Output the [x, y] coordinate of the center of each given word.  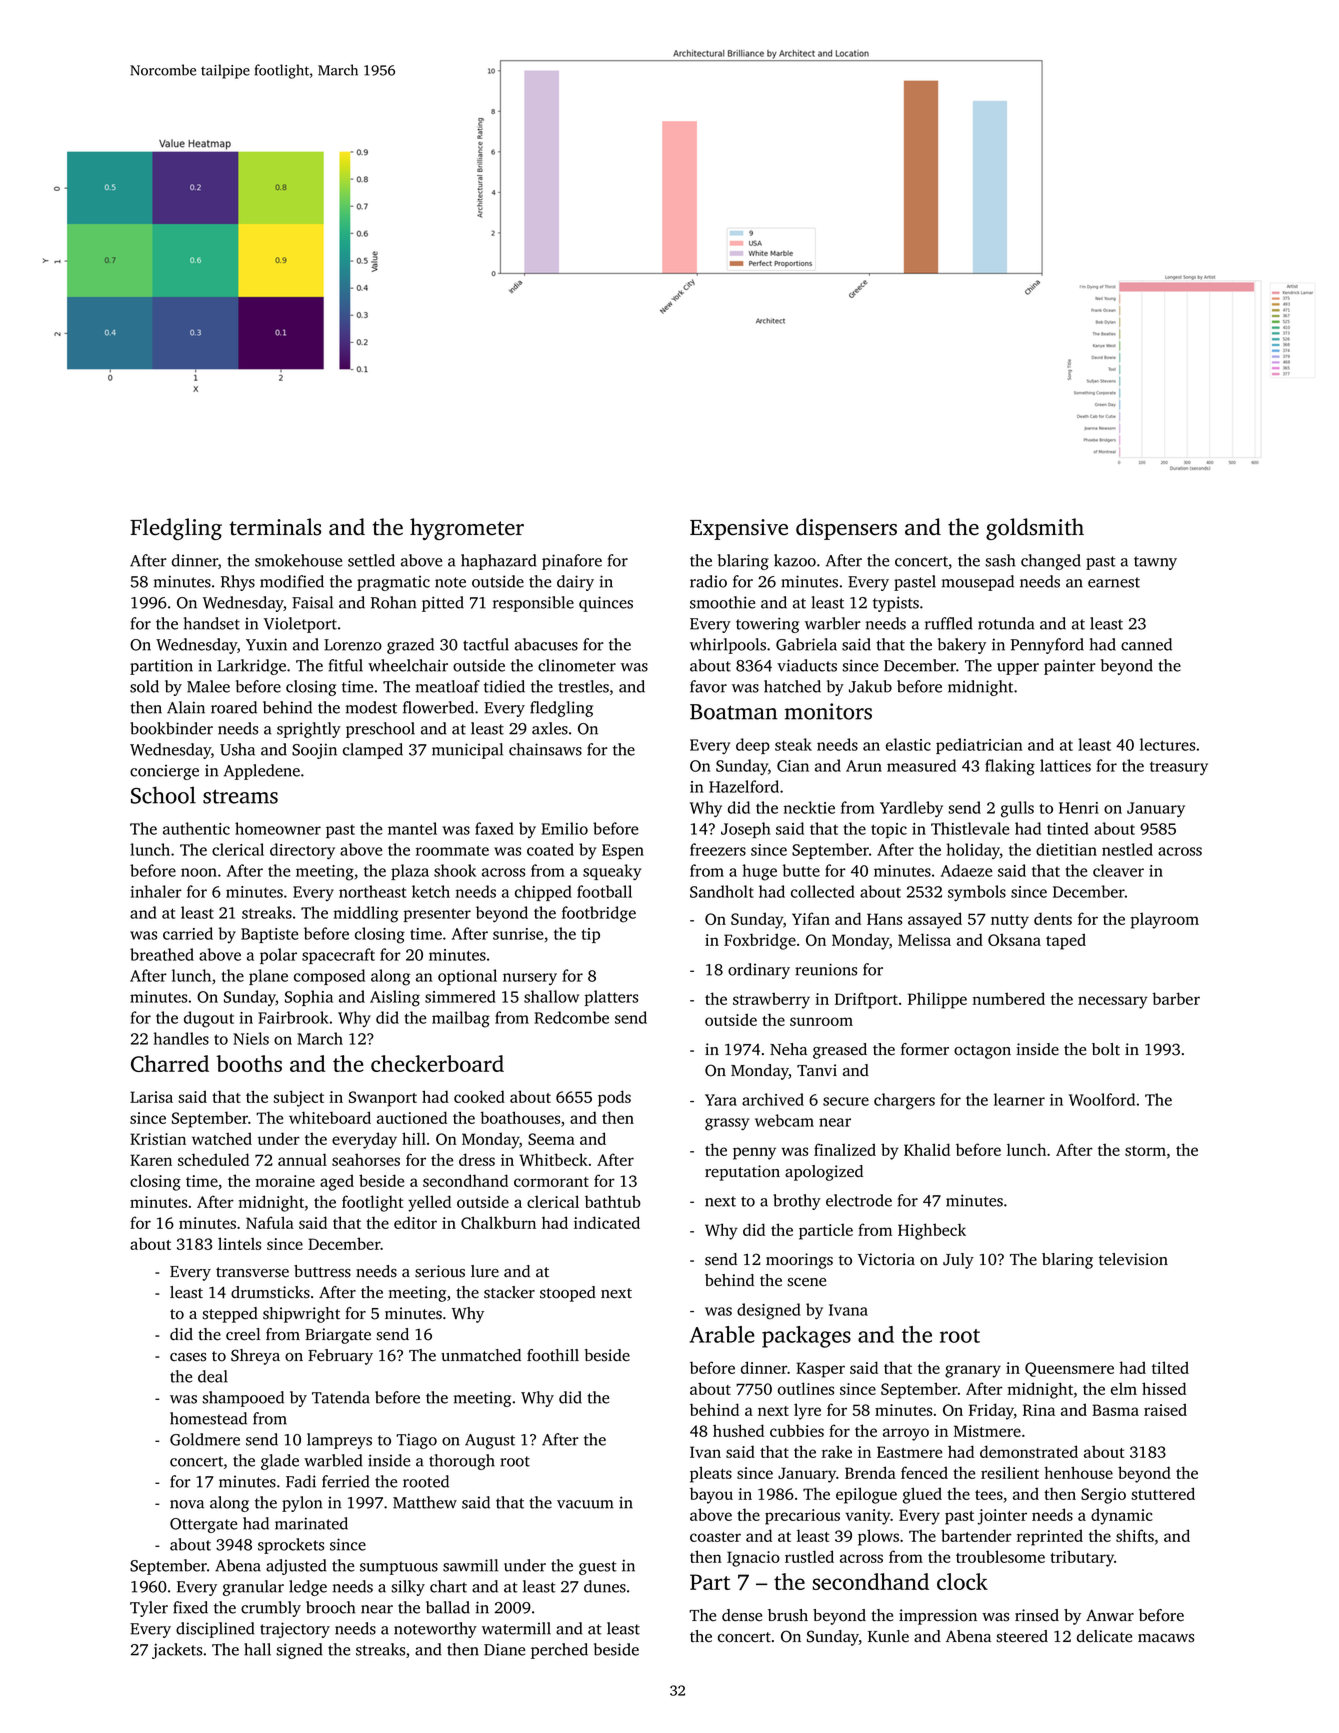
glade [280, 1462]
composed [329, 977]
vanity [868, 1517]
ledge [308, 1588]
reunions [826, 969]
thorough [462, 1462]
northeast [372, 891]
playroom [1165, 921]
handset [212, 623]
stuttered [1163, 1493]
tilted [1170, 1367]
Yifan [811, 918]
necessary [1113, 1002]
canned [1146, 644]
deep [753, 746]
